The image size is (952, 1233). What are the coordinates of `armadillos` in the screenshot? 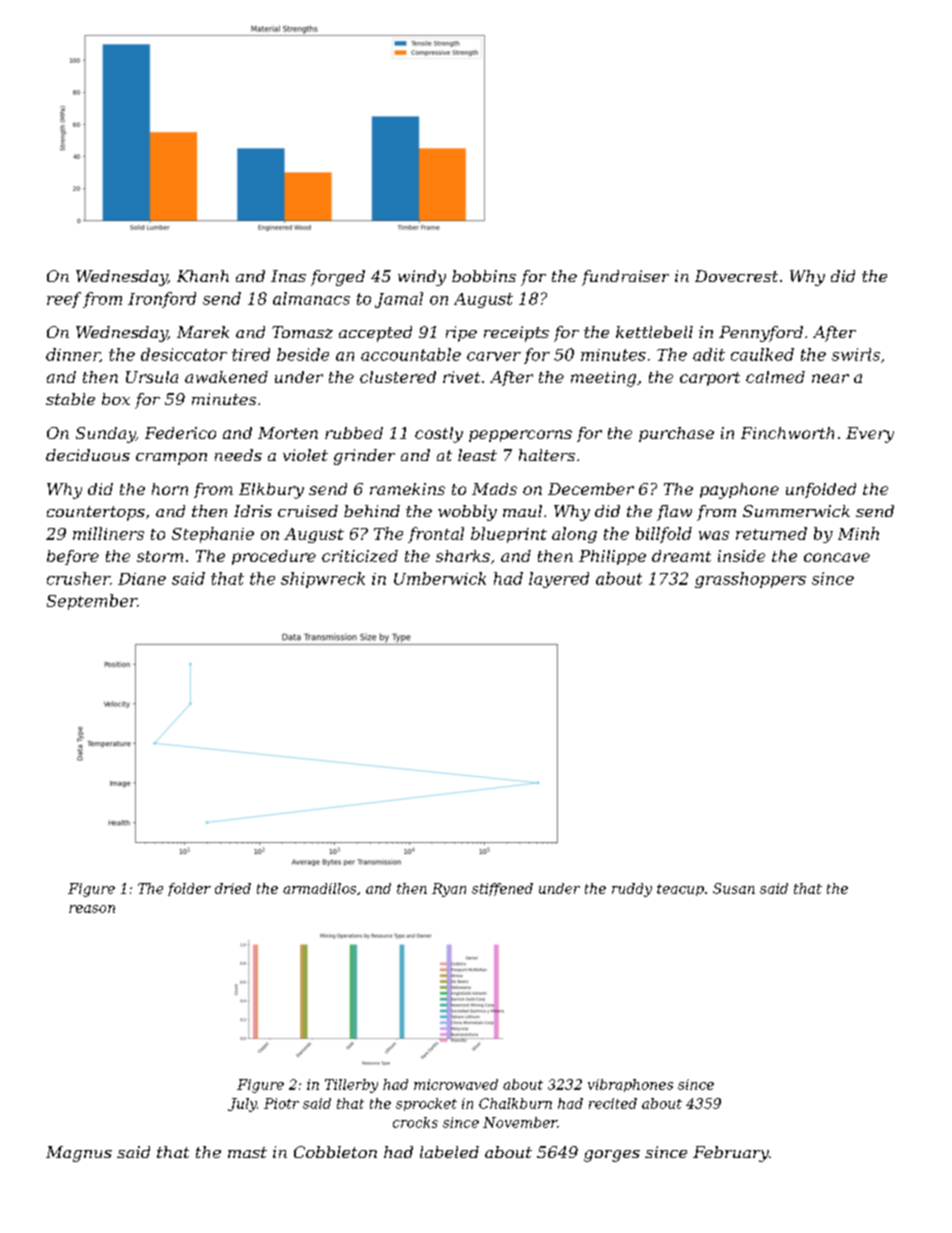 It's located at (319, 888).
